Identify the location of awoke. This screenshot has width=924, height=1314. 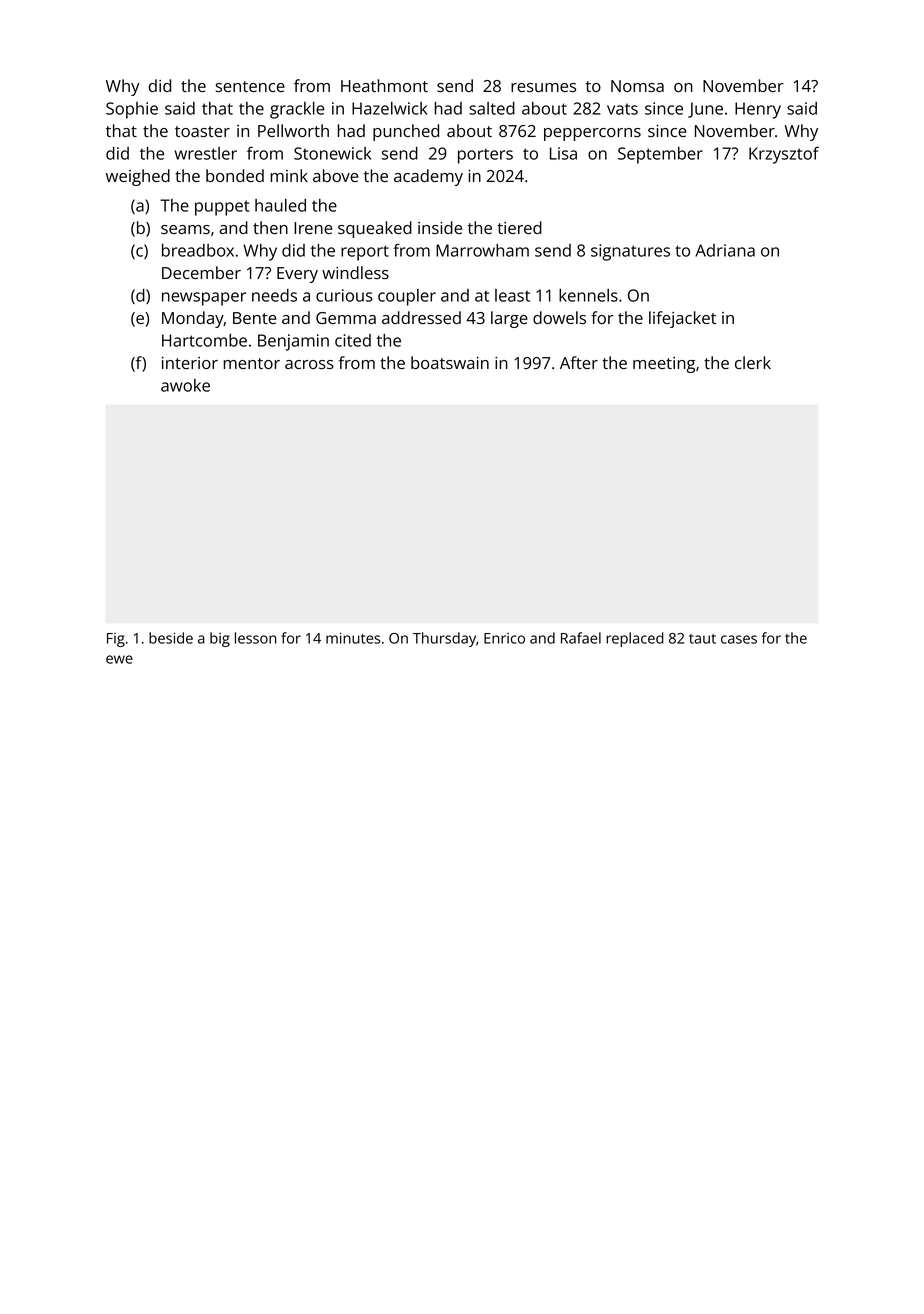
(185, 385).
